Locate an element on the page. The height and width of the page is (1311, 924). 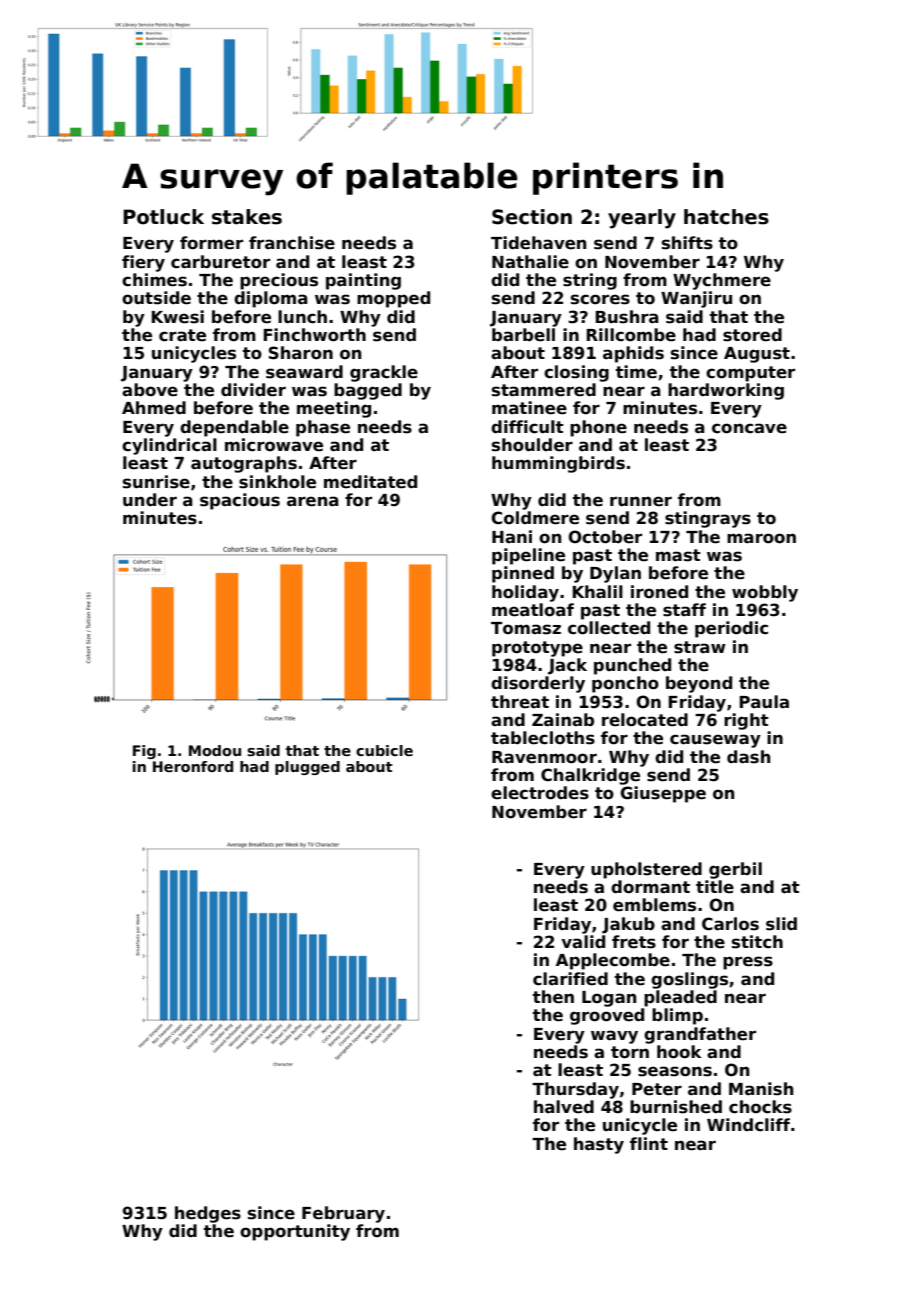
painting is located at coordinates (363, 281).
